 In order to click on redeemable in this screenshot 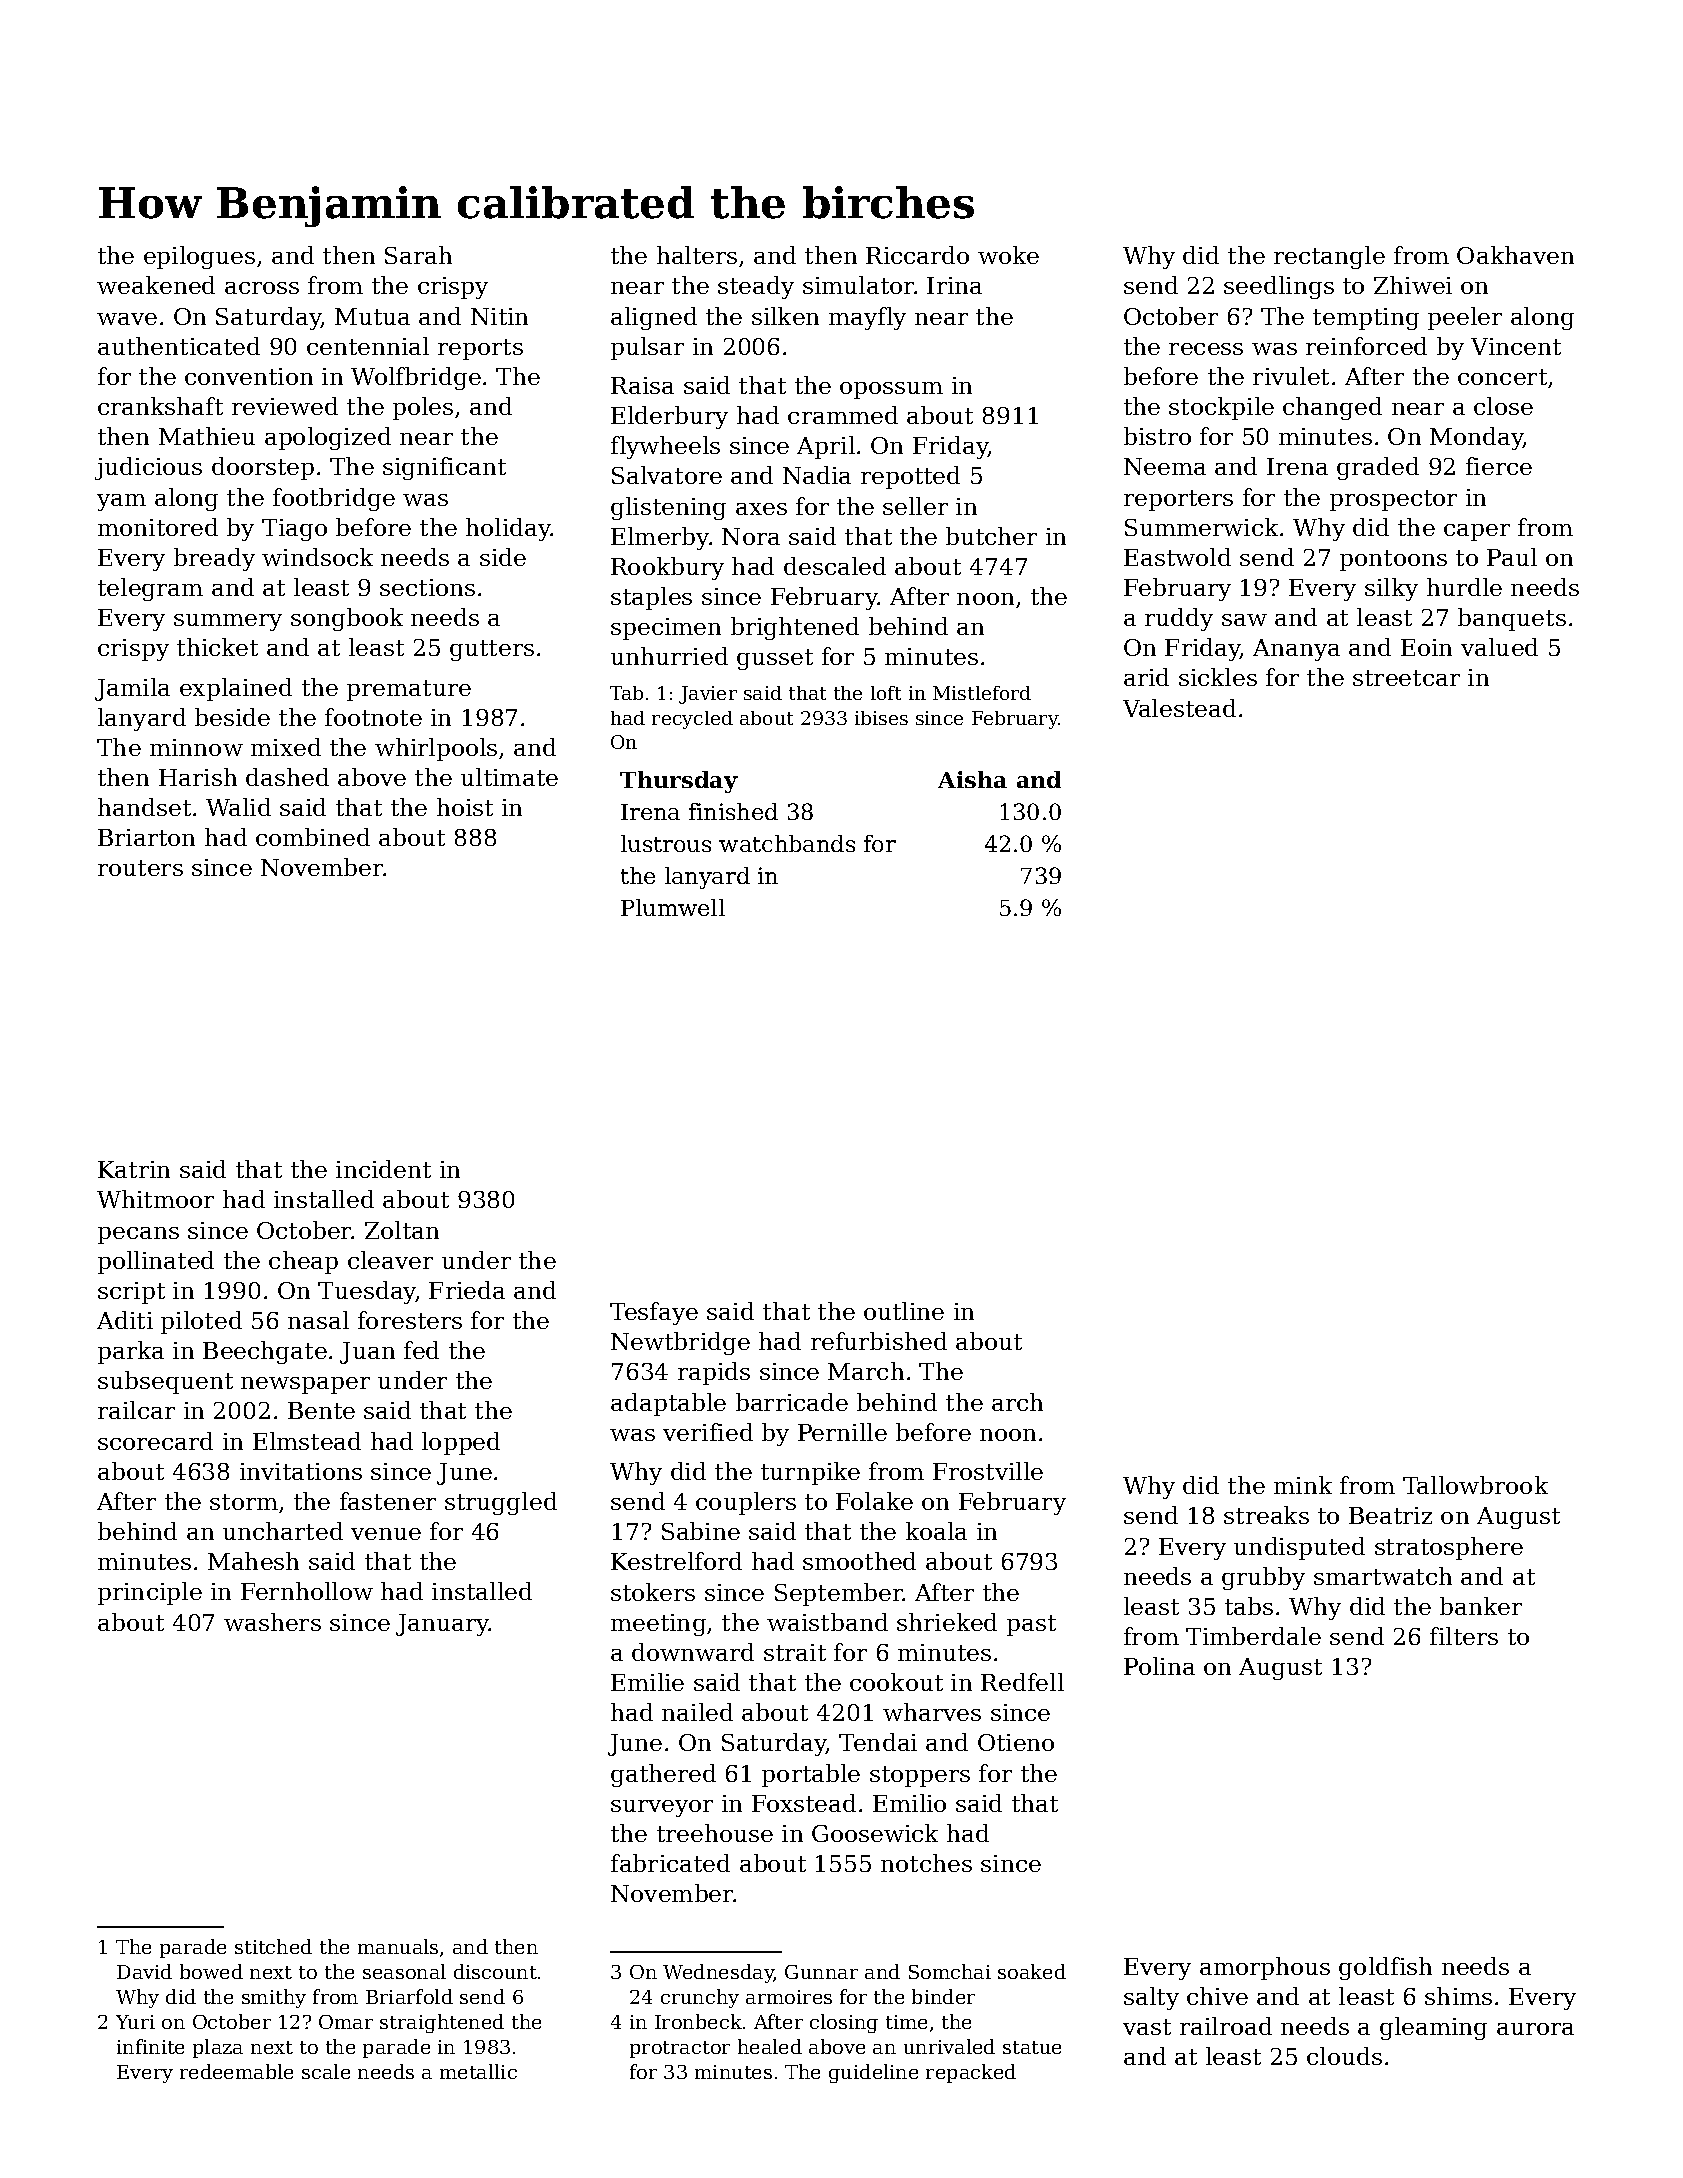, I will do `click(236, 2071)`.
